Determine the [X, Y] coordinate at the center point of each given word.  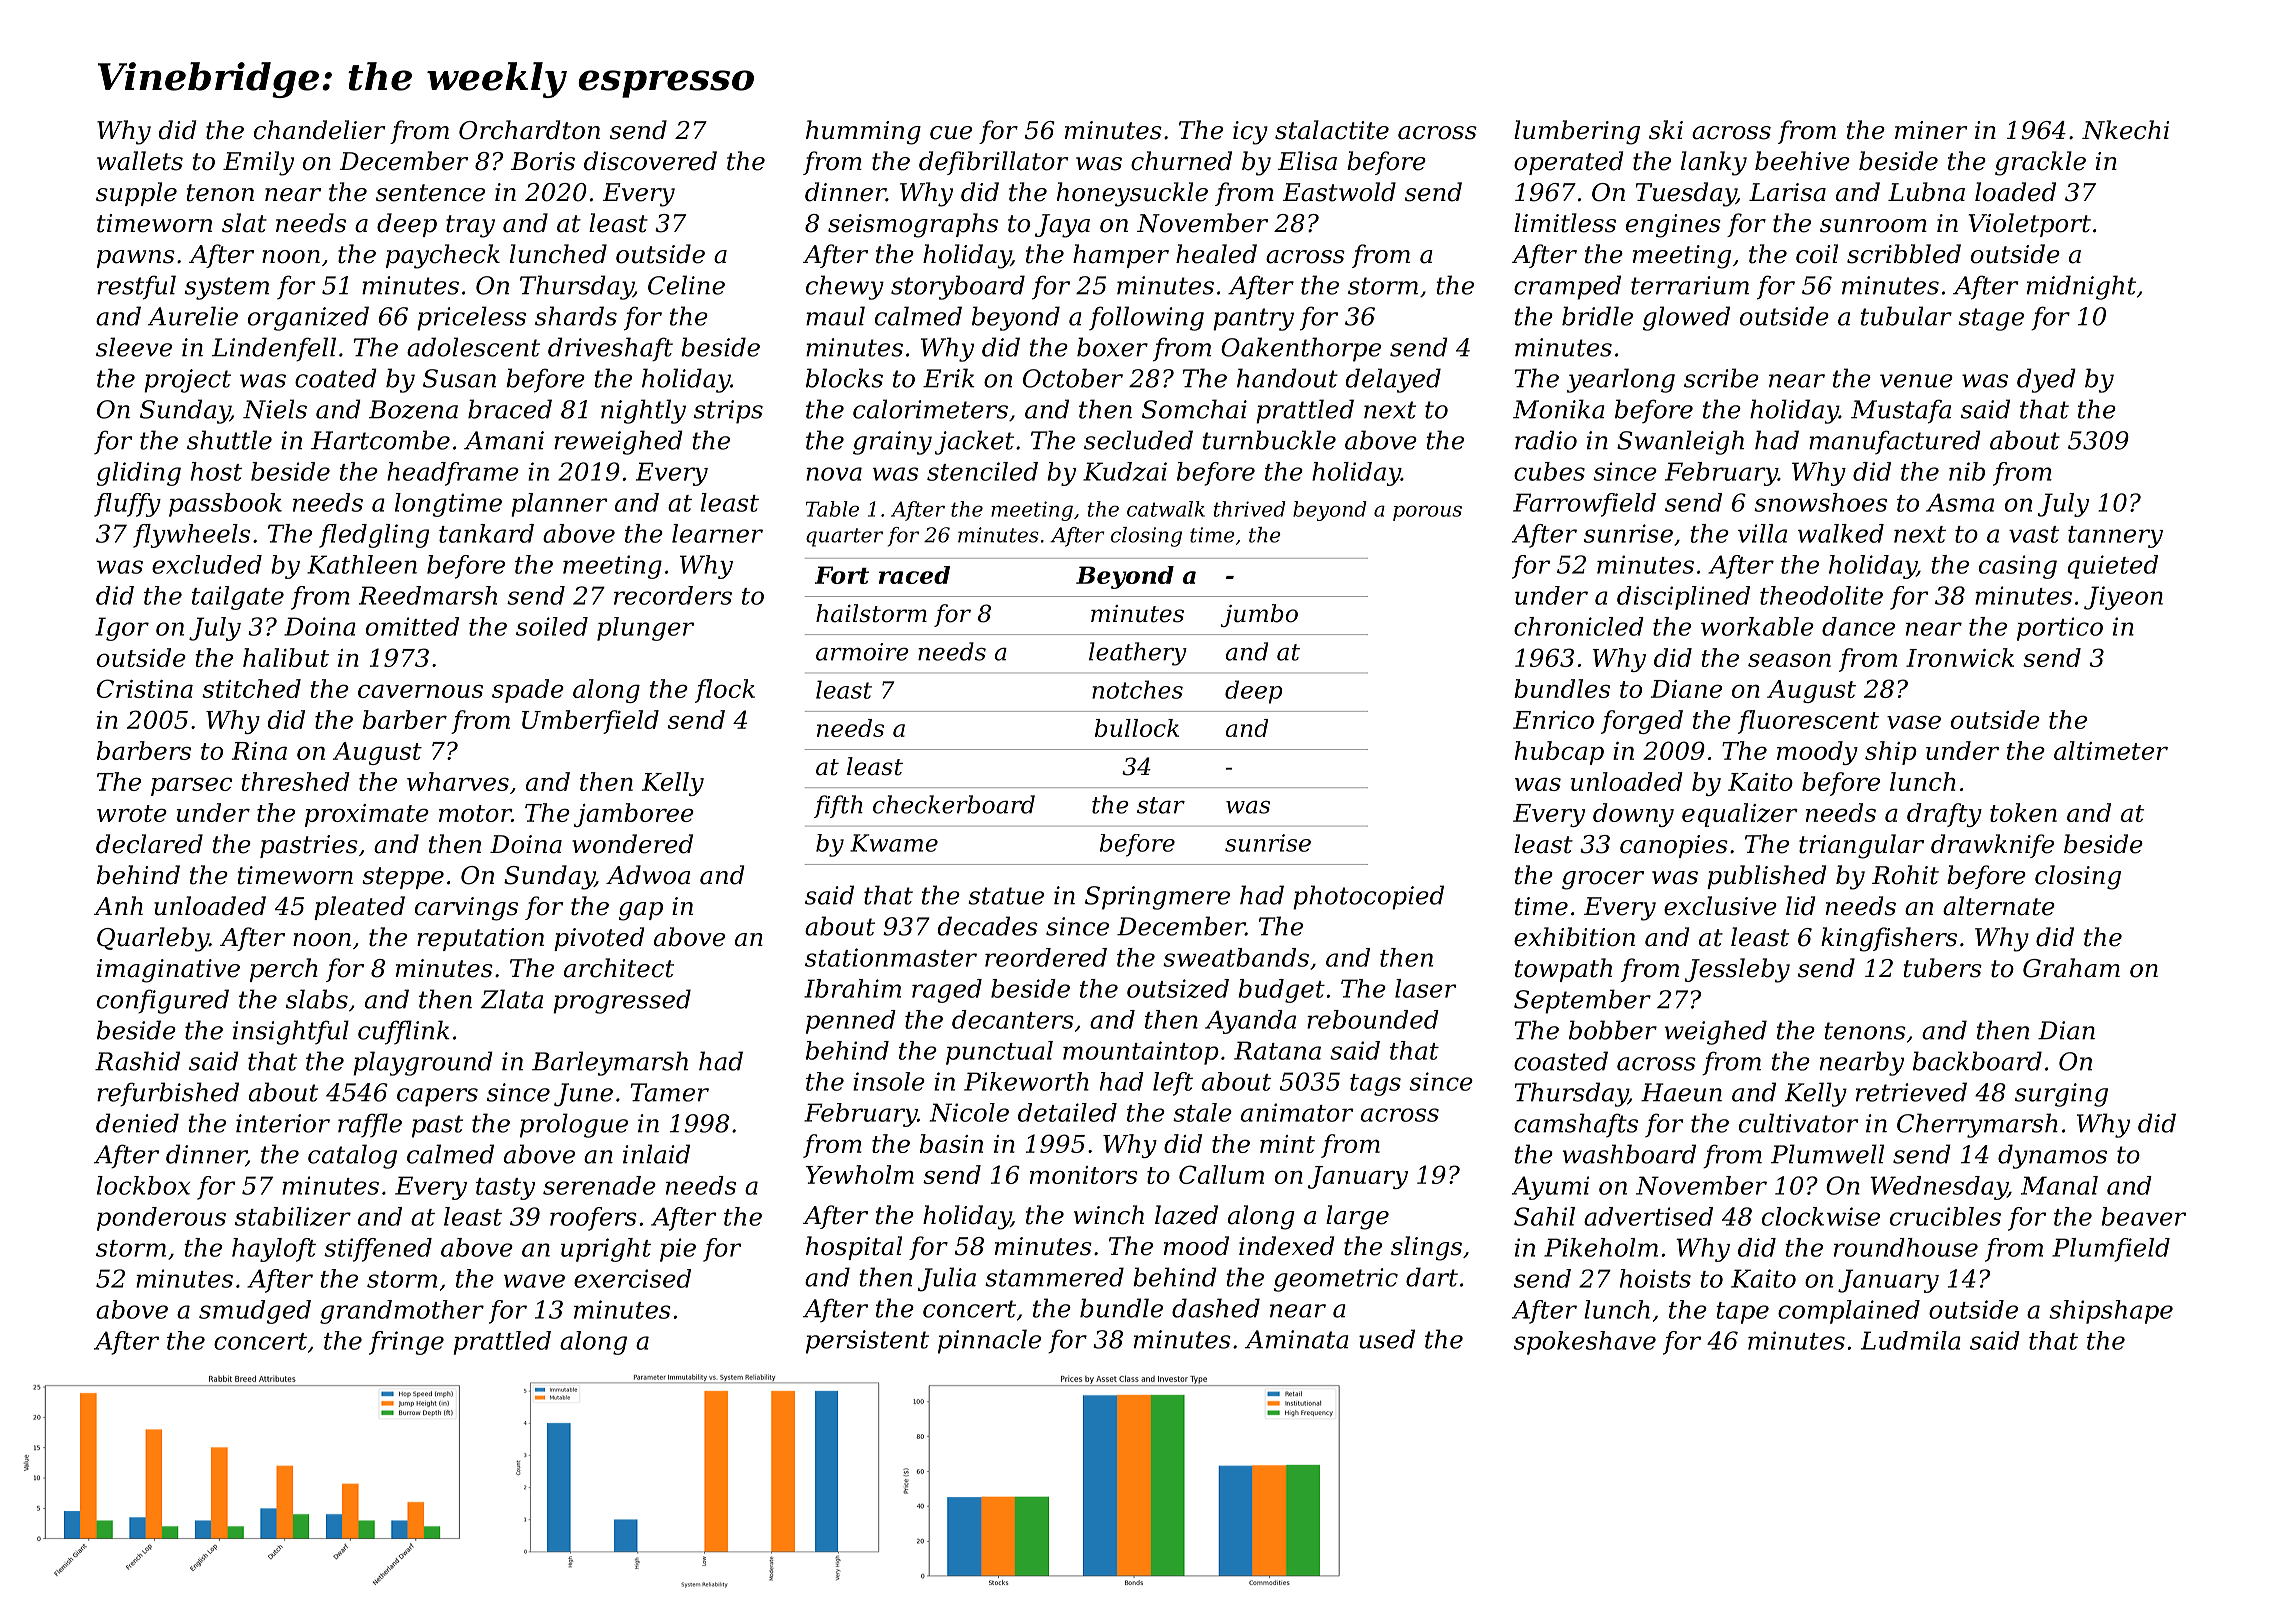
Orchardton [529, 130]
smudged [255, 1312]
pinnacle [989, 1341]
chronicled [1579, 626]
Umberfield [590, 722]
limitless [1565, 223]
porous [1427, 513]
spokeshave [1585, 1343]
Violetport [2029, 225]
